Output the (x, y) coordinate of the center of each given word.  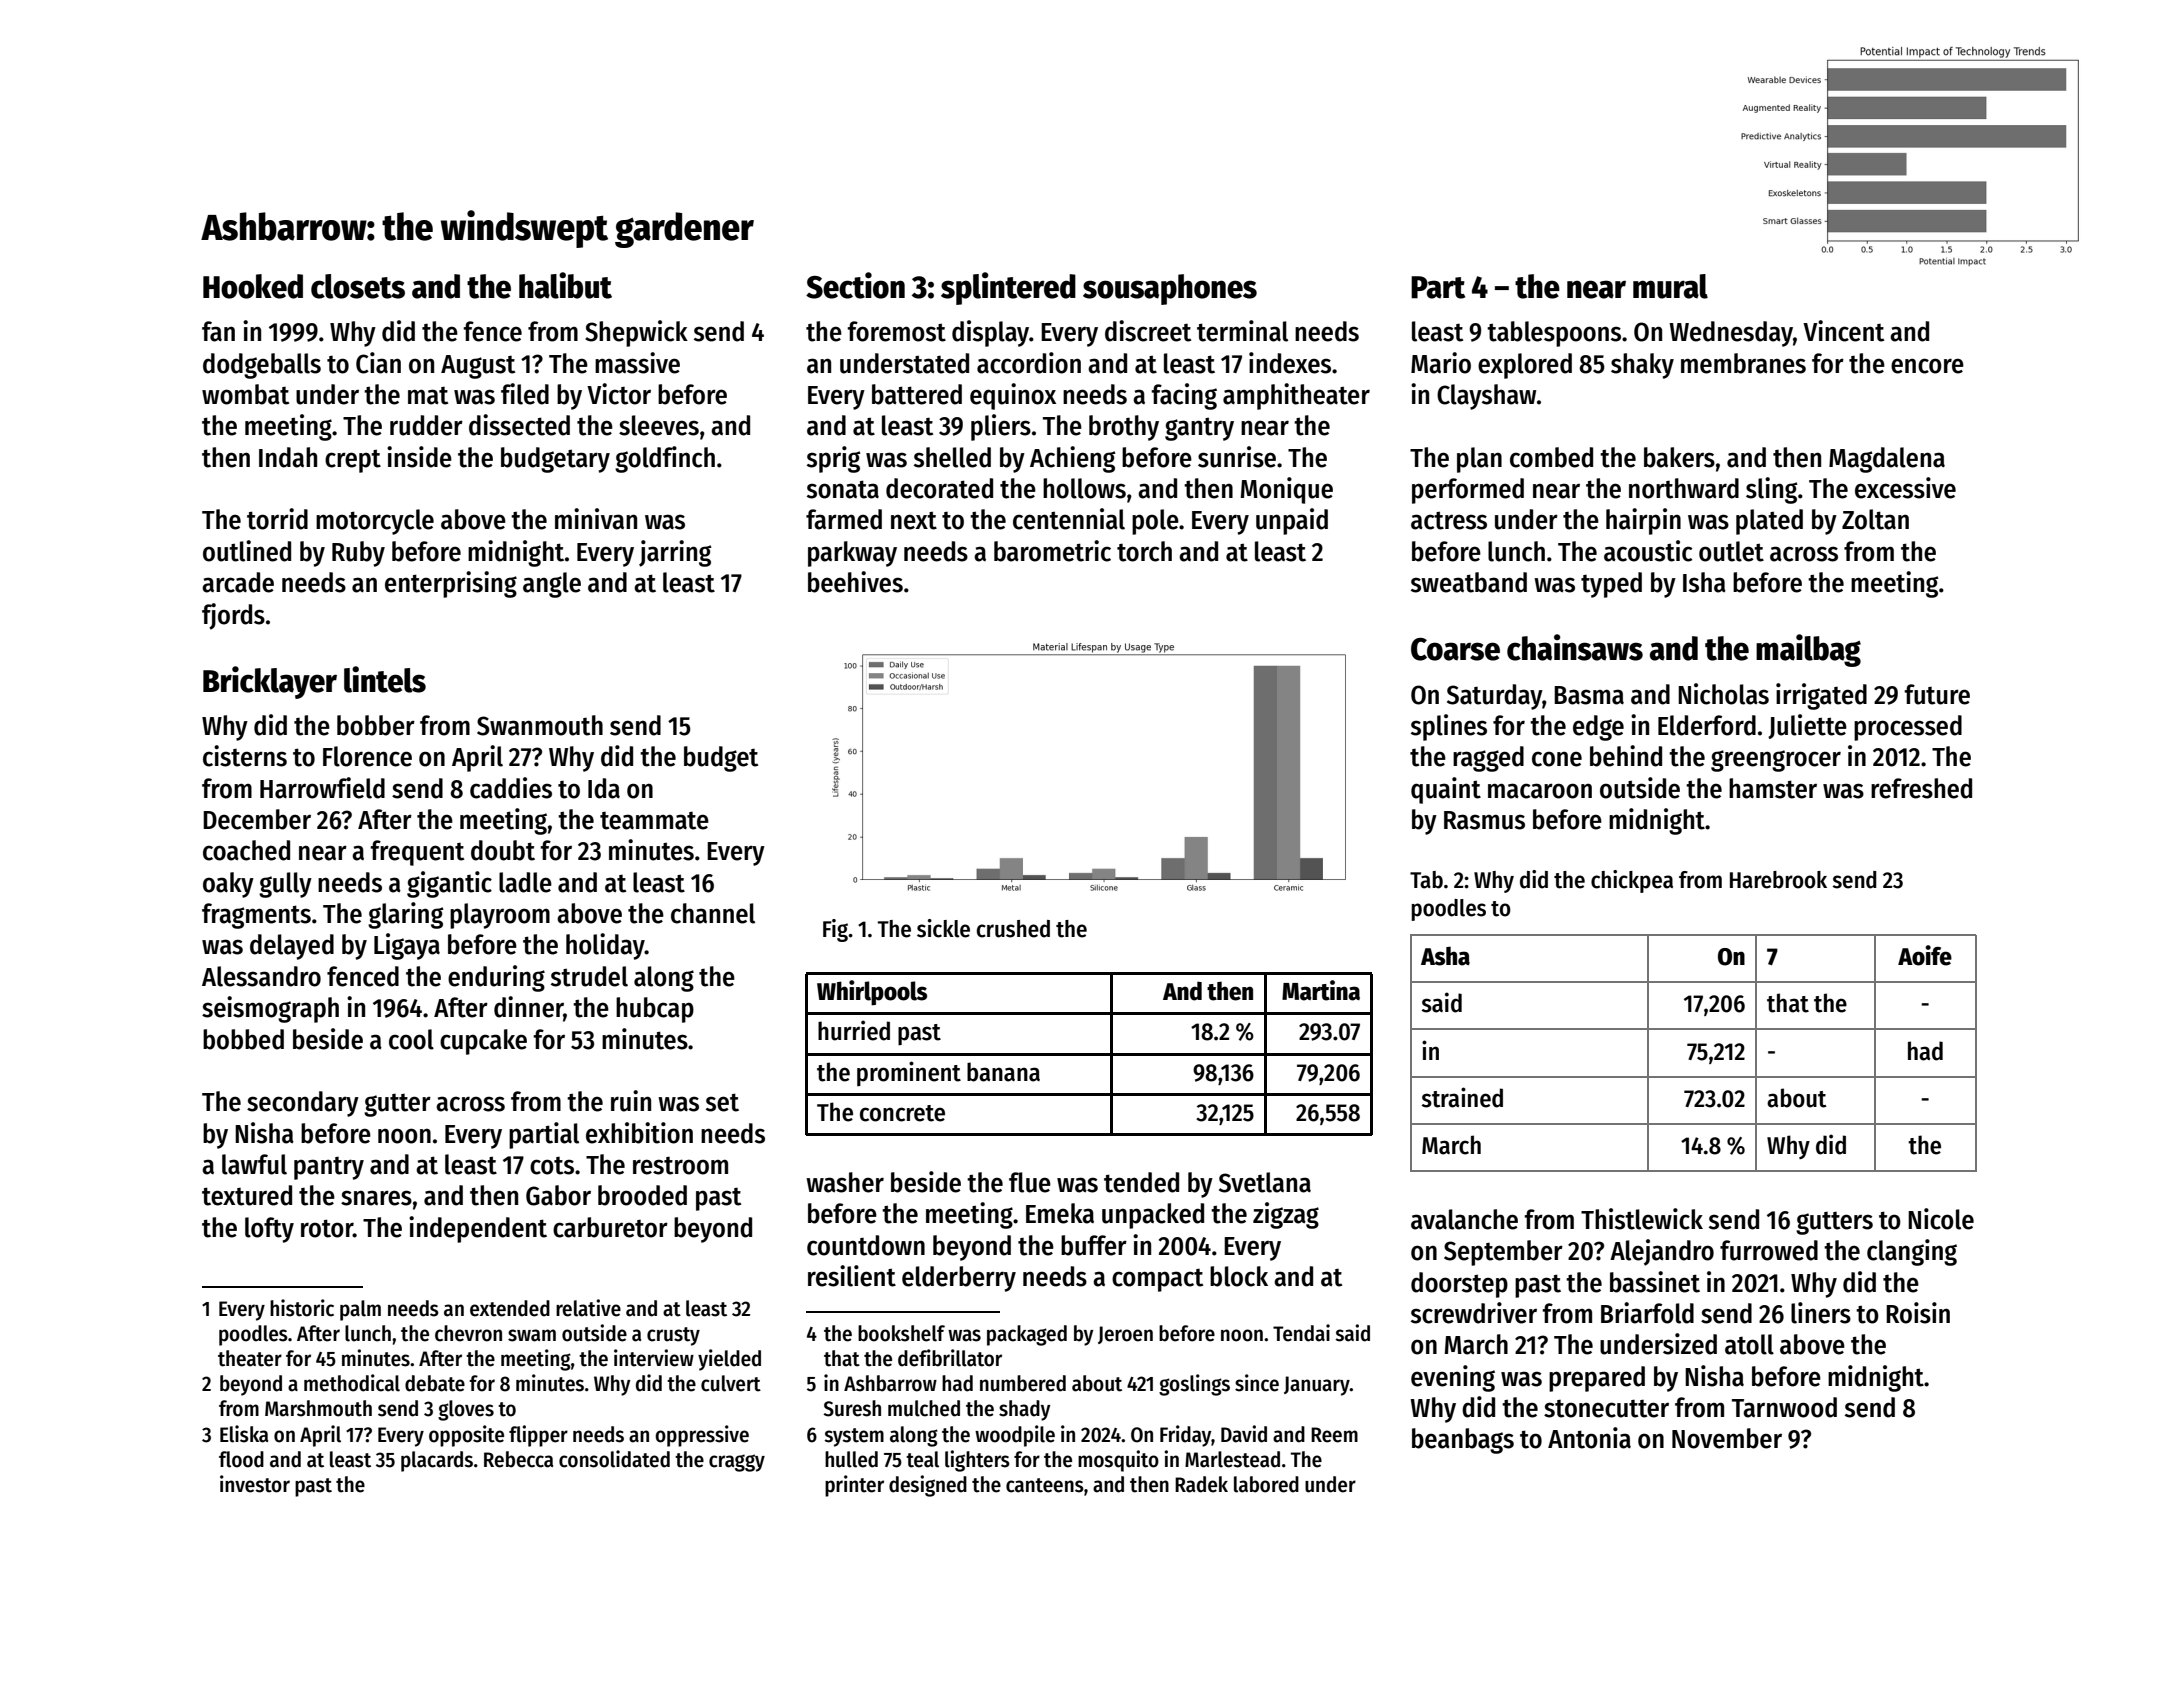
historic (302, 1308)
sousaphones (1170, 289)
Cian (378, 363)
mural (1670, 286)
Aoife (1925, 955)
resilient (852, 1276)
